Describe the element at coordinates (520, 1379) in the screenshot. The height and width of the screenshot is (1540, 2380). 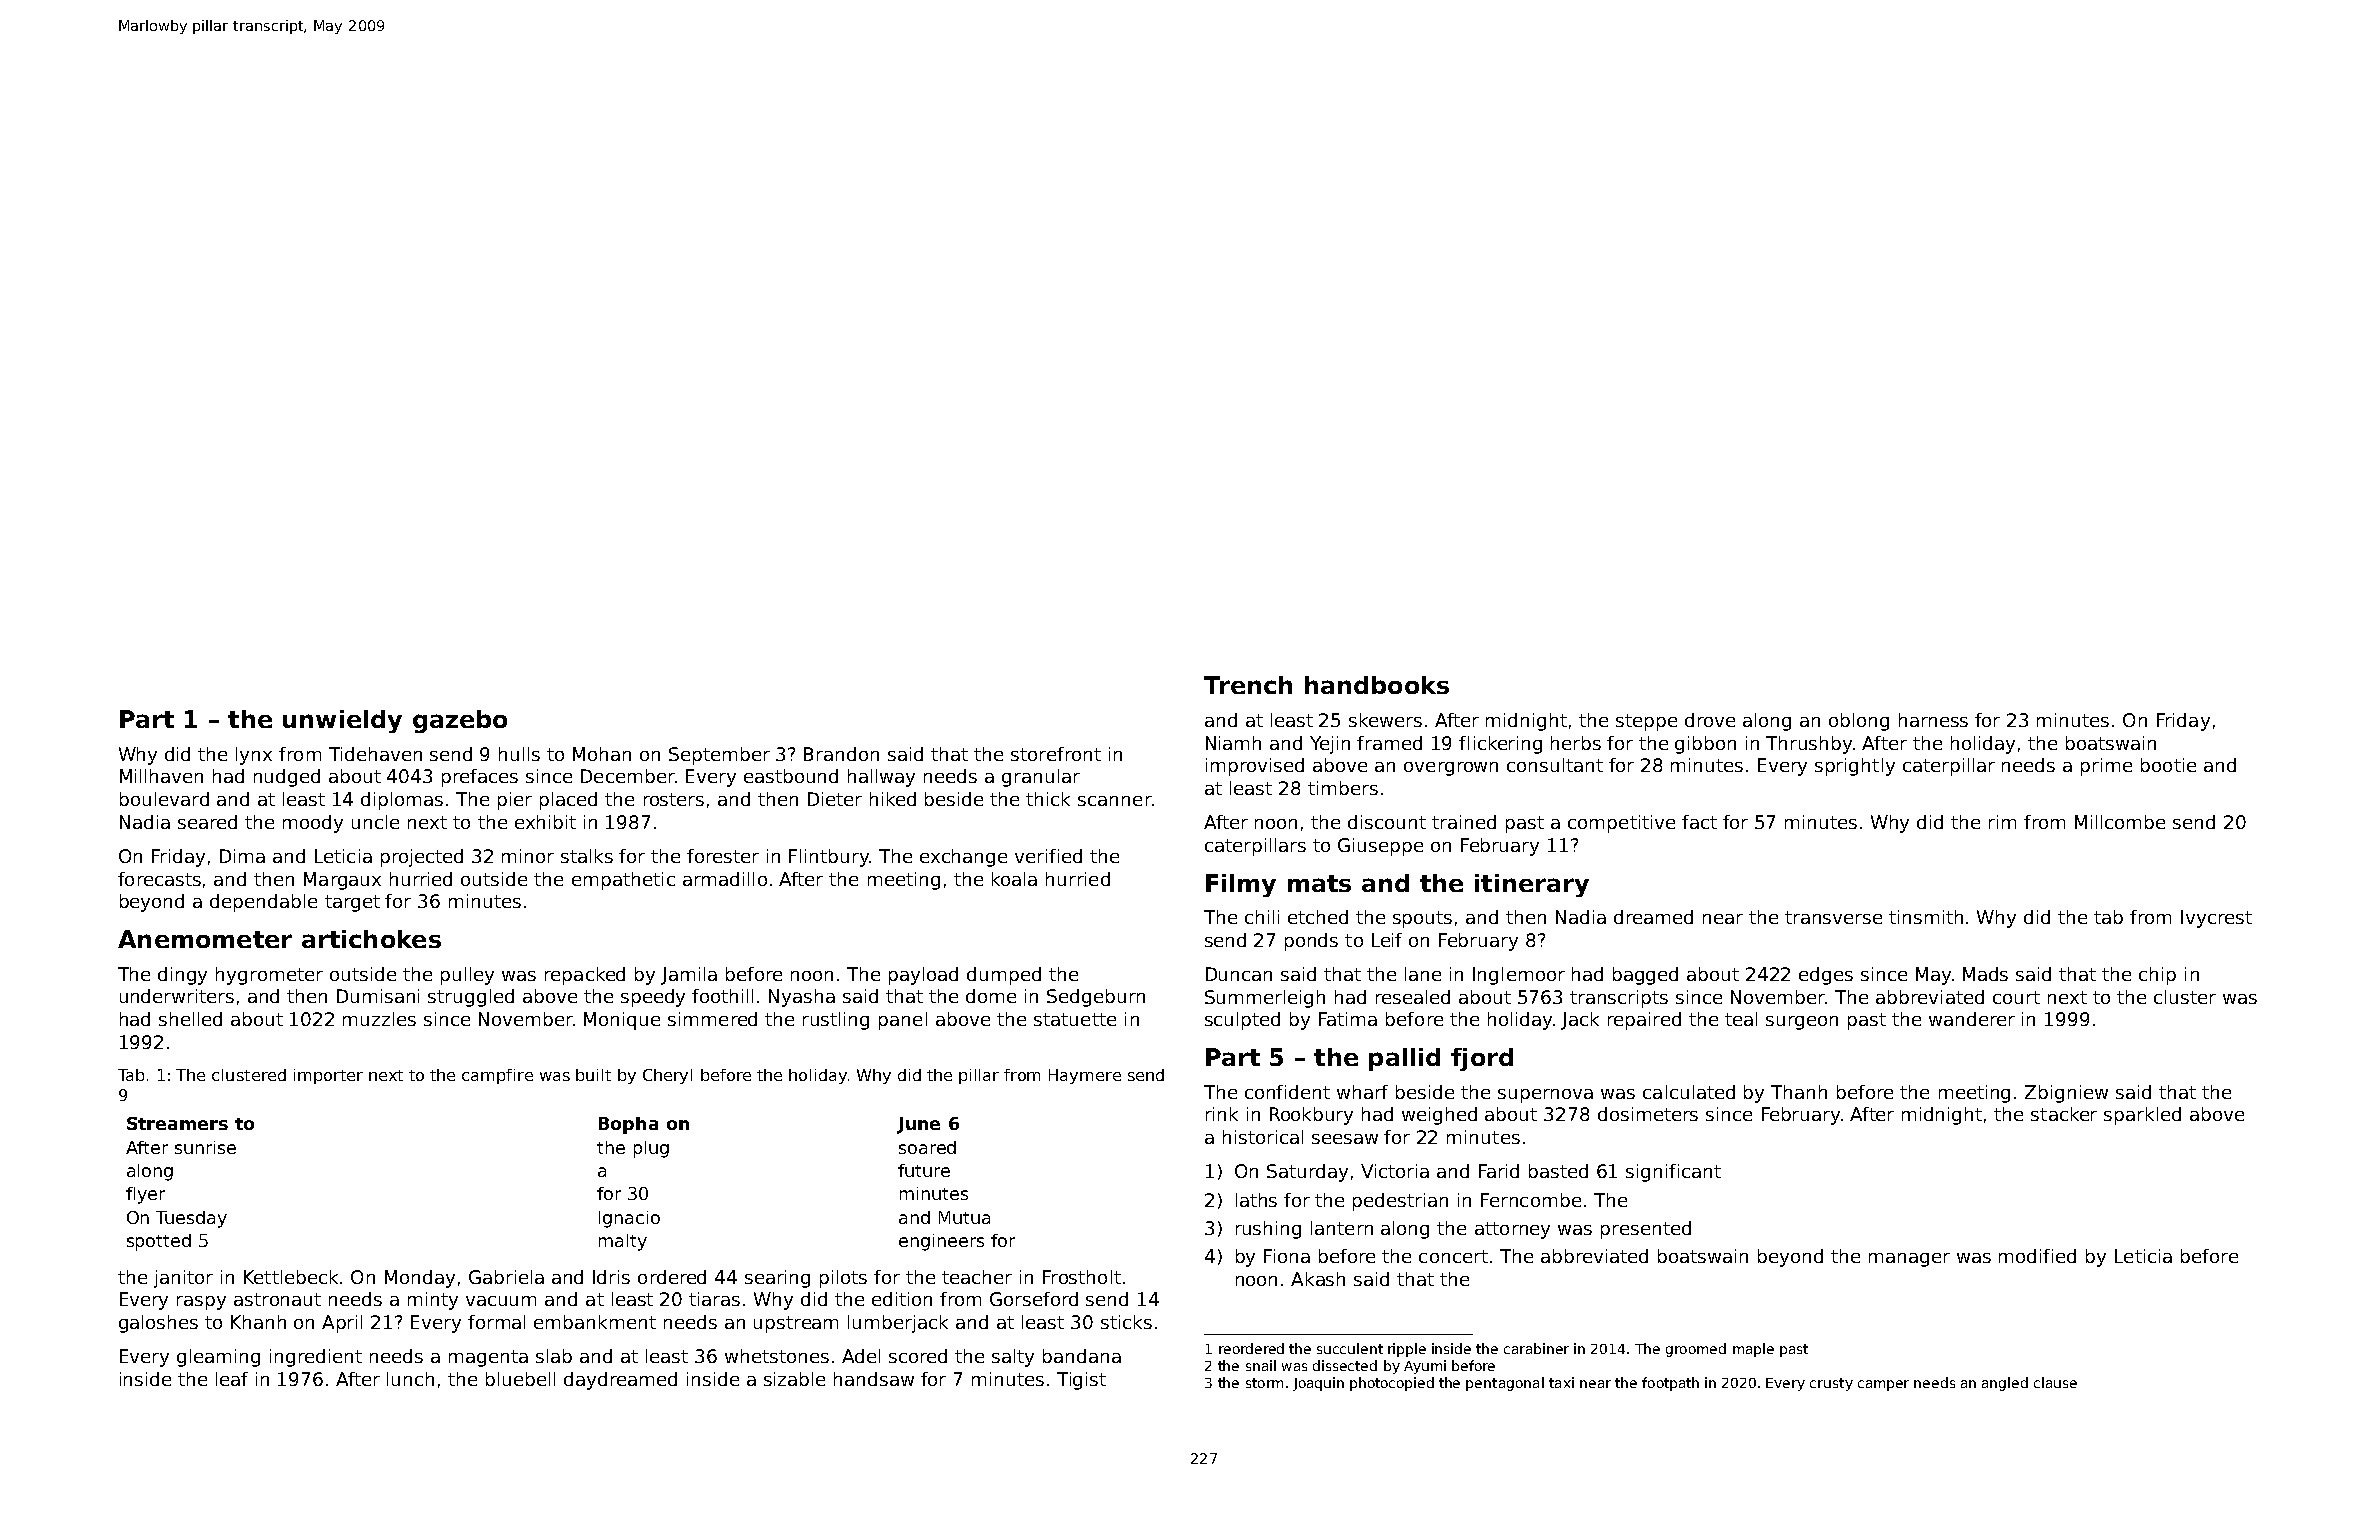
I see `bluebell` at that location.
